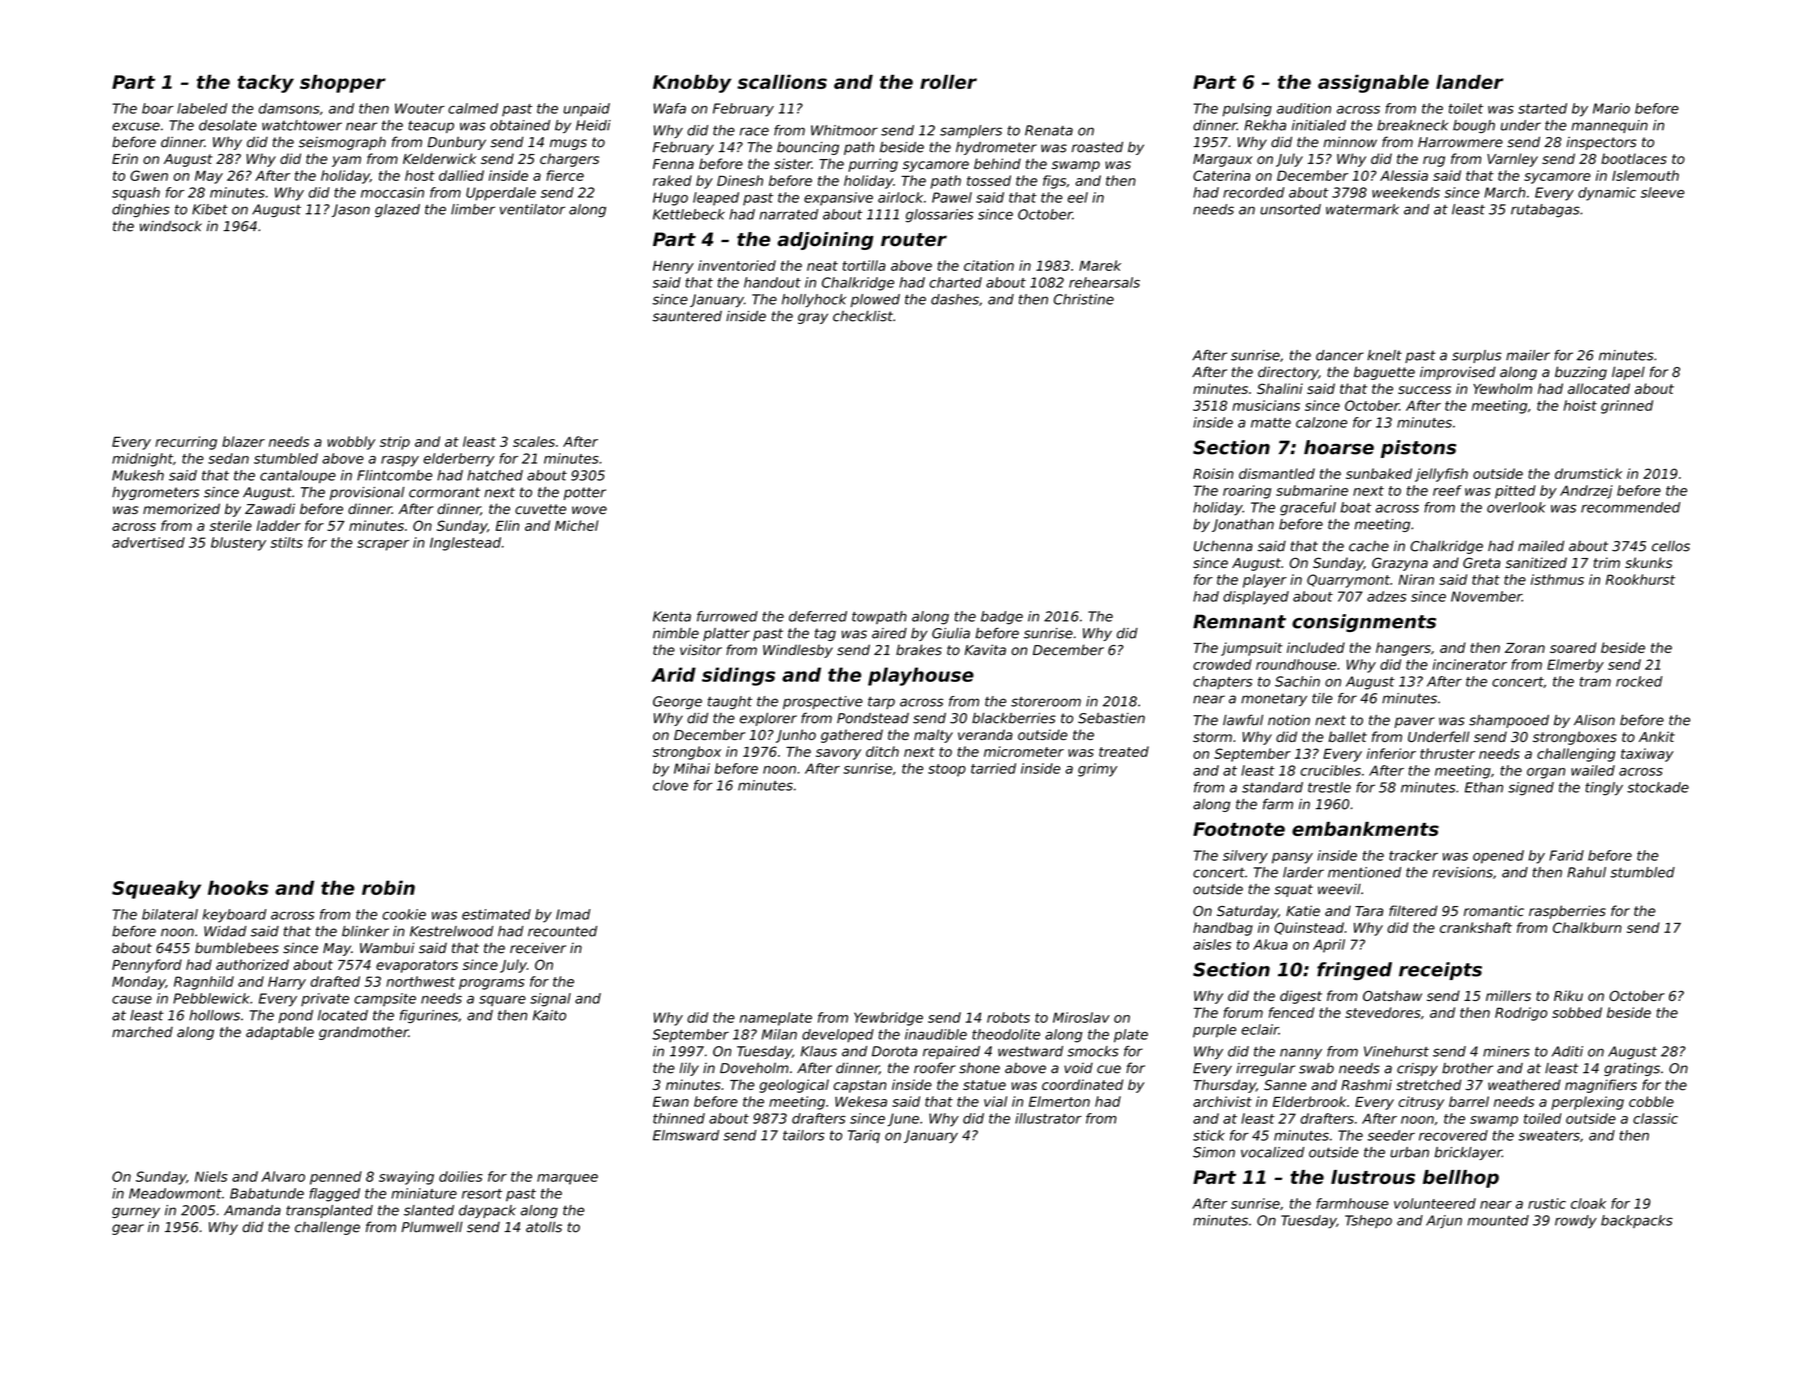  I want to click on roller, so click(948, 82).
